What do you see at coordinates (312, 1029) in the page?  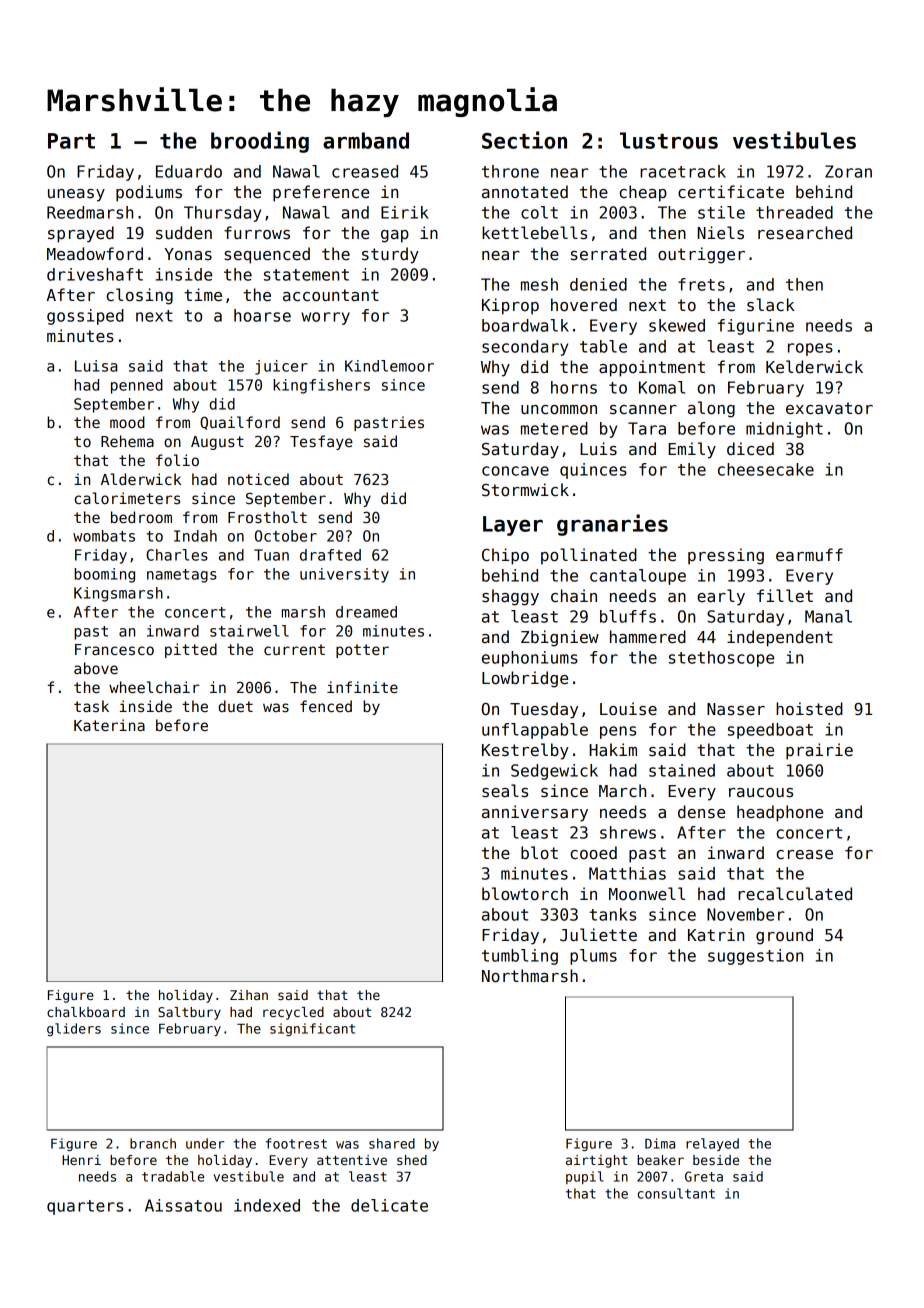 I see `significant` at bounding box center [312, 1029].
